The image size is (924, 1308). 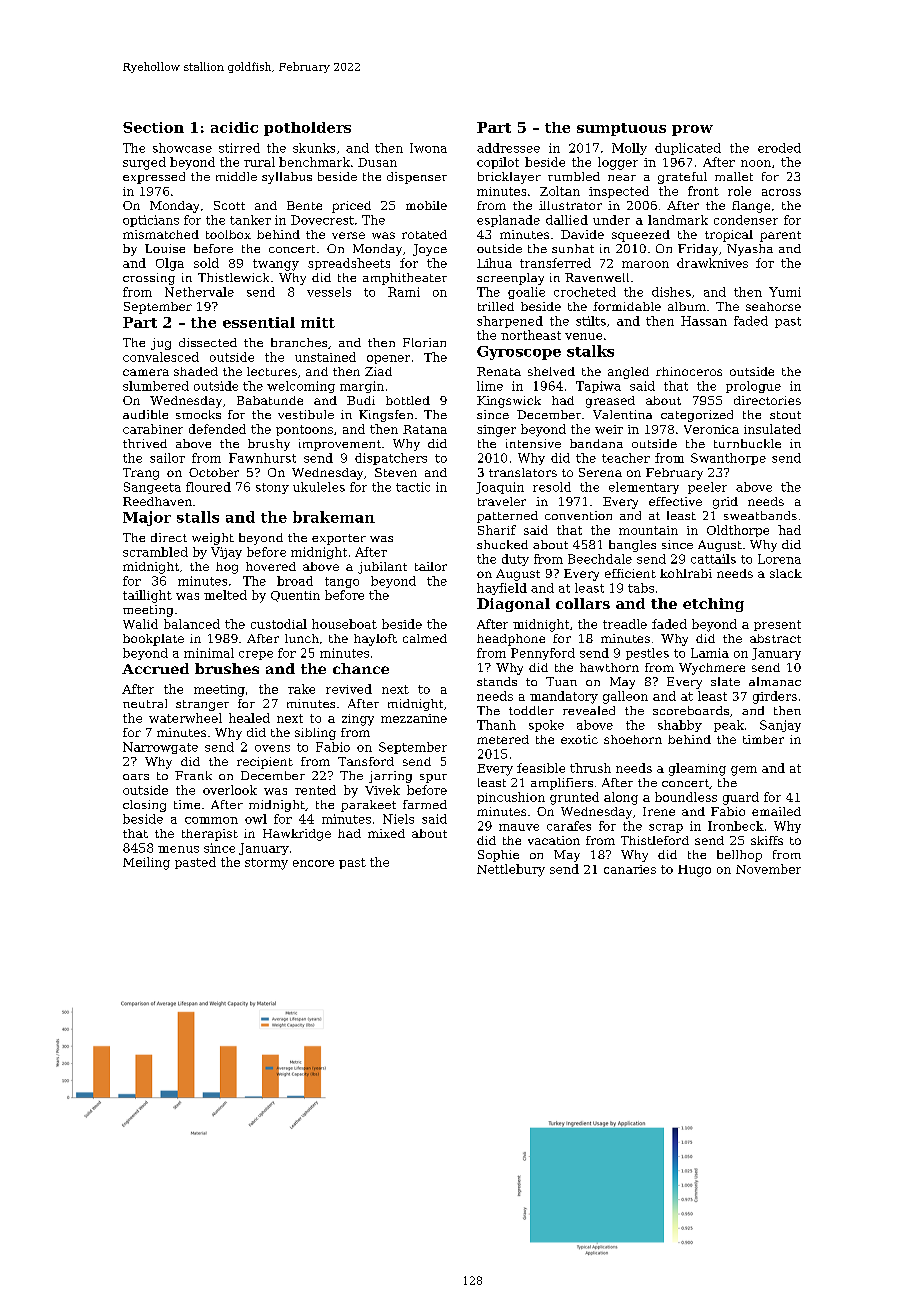 What do you see at coordinates (236, 176) in the image?
I see `middle` at bounding box center [236, 176].
